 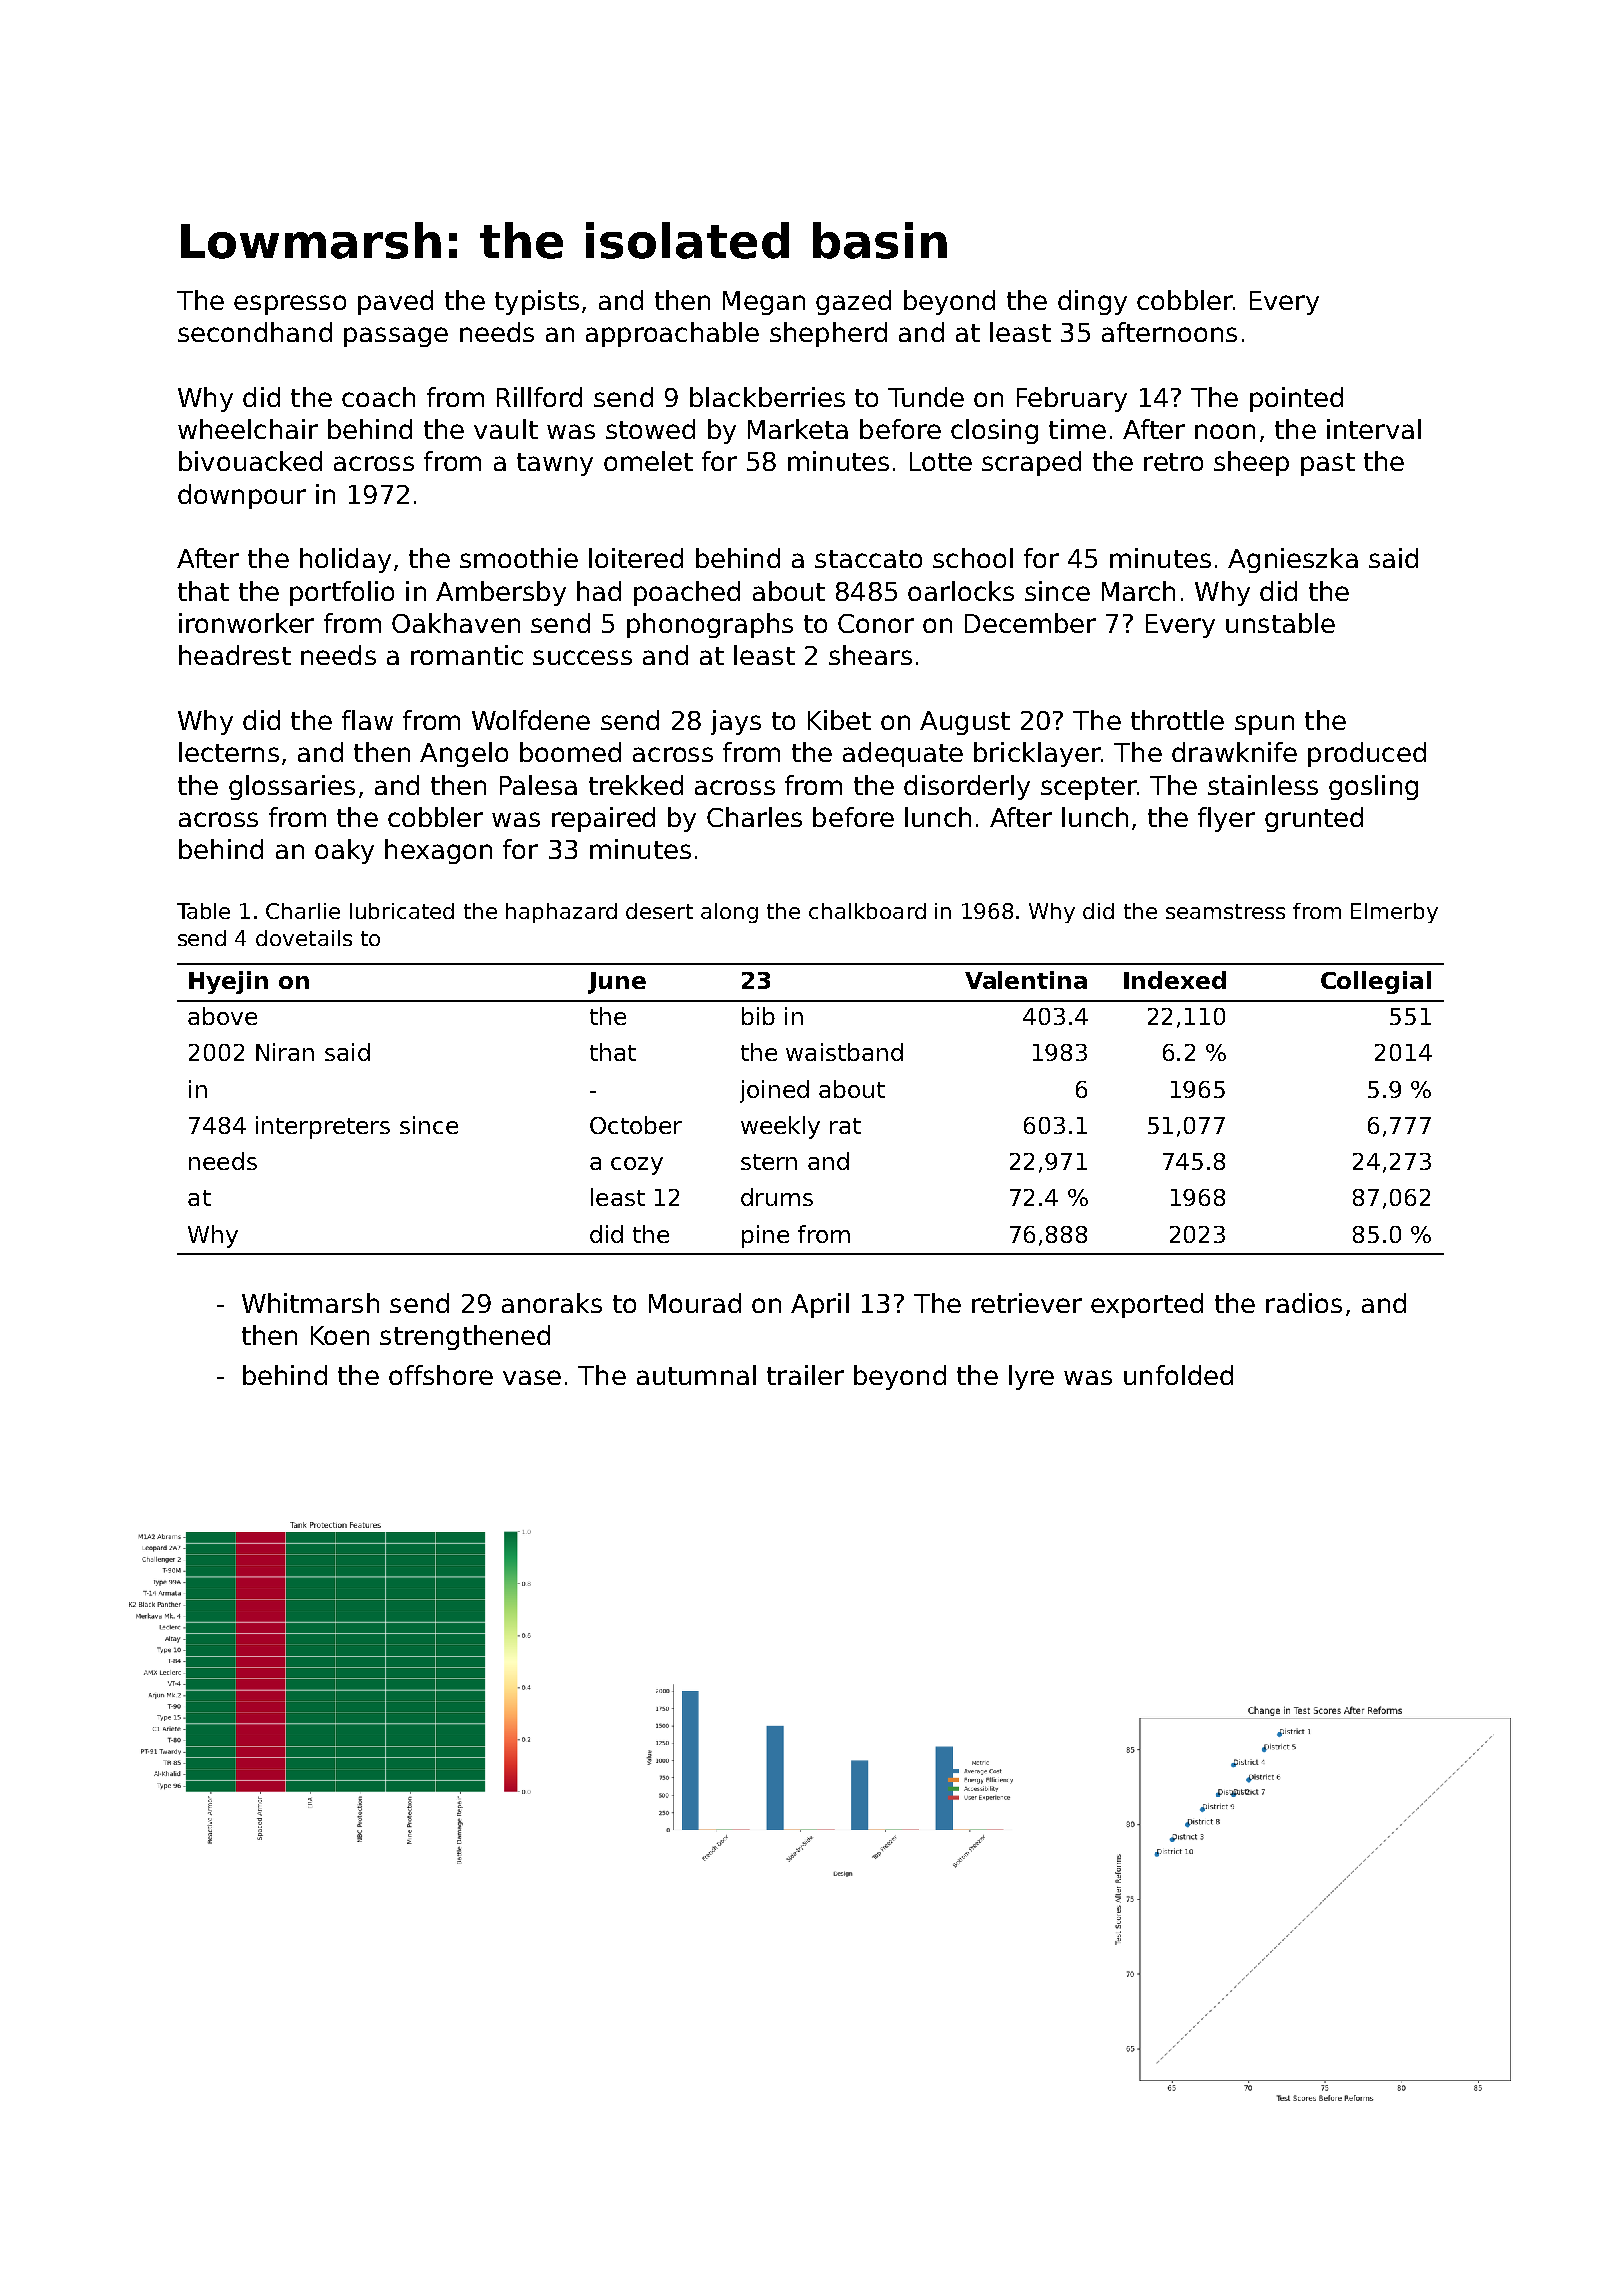 What do you see at coordinates (1293, 560) in the screenshot?
I see `Agnieszka` at bounding box center [1293, 560].
